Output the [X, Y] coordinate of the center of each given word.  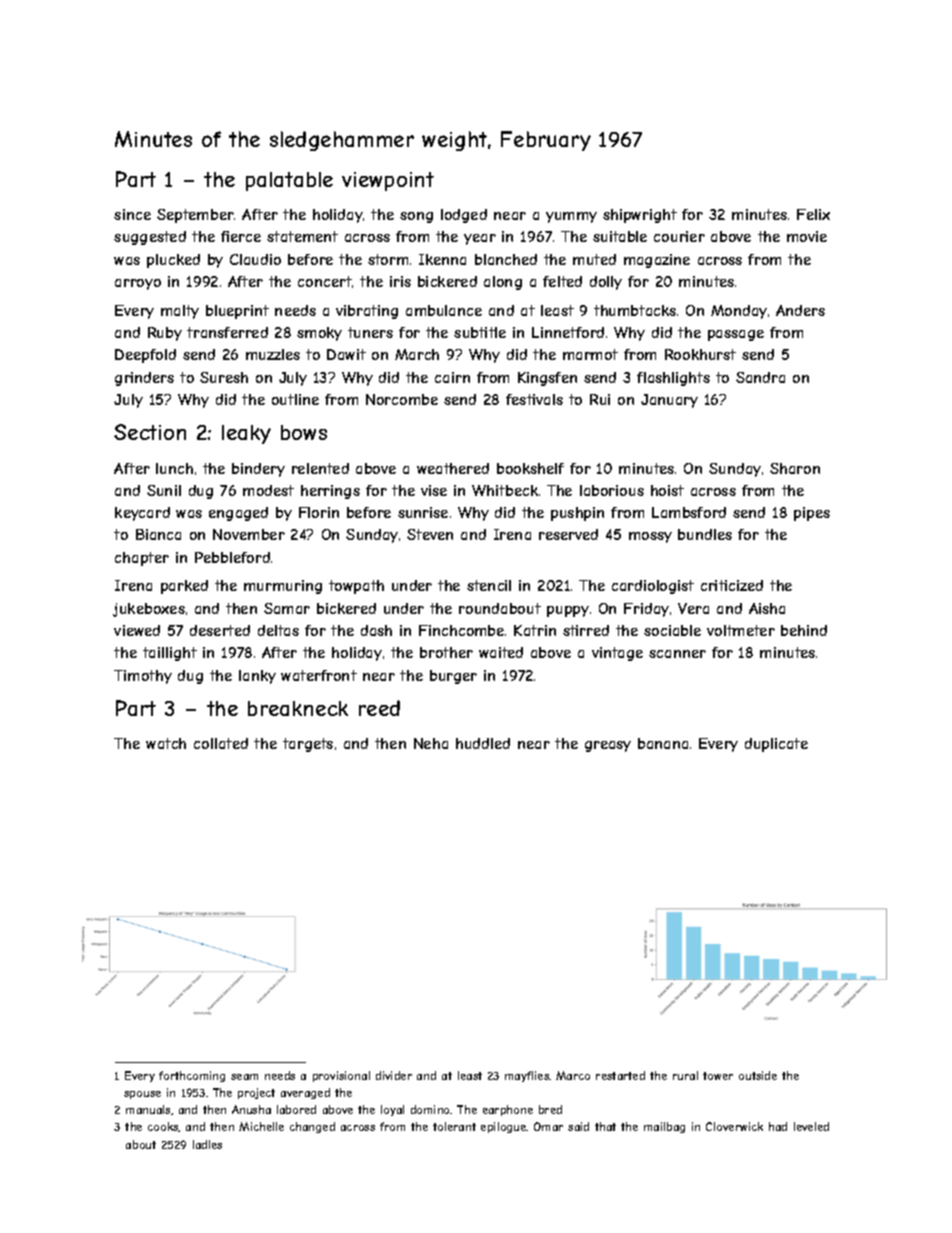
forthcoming [192, 1076]
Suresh [224, 377]
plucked [173, 261]
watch [166, 743]
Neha [431, 743]
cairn [452, 377]
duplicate [776, 745]
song [416, 217]
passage [736, 335]
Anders [800, 310]
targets [308, 745]
